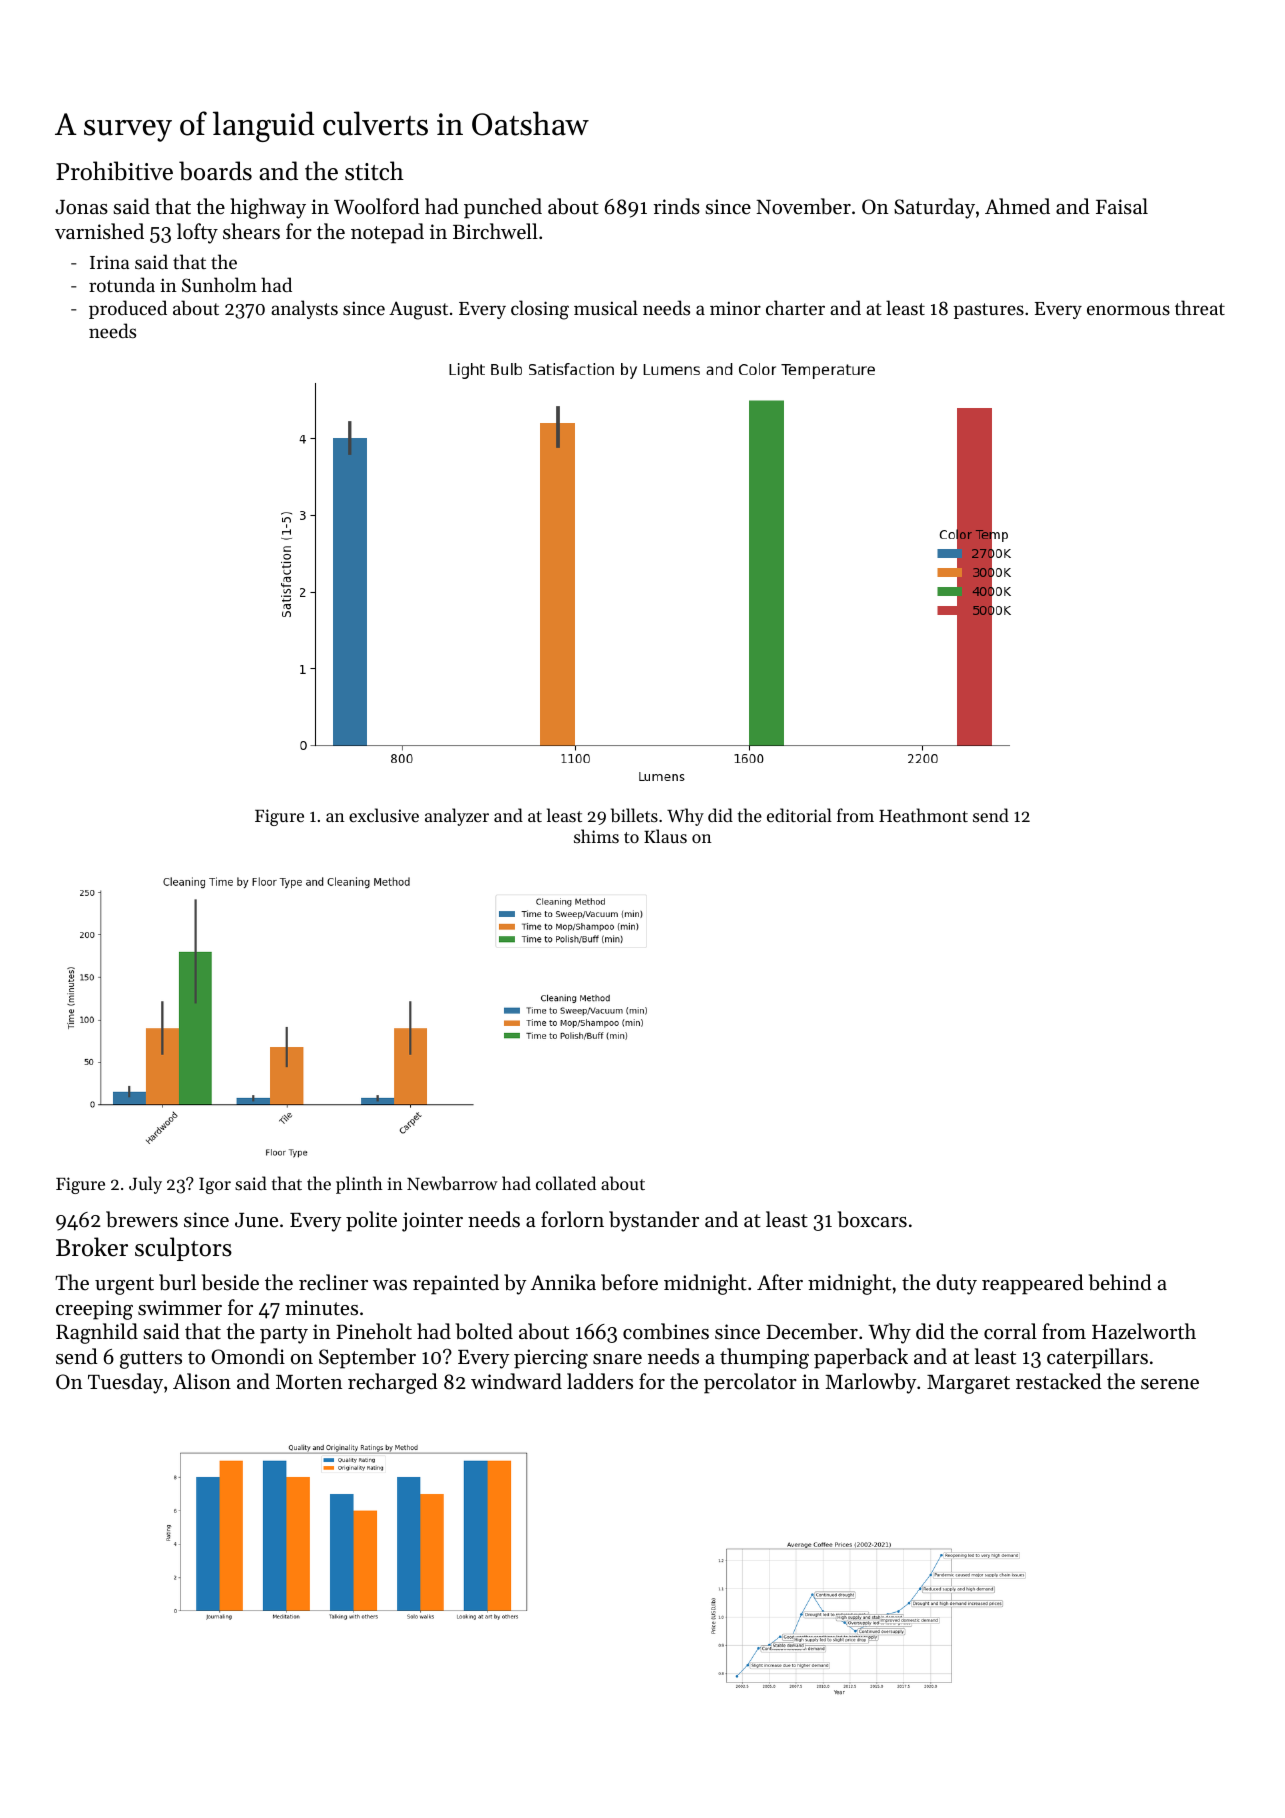  What do you see at coordinates (1200, 307) in the screenshot?
I see `threat` at bounding box center [1200, 307].
